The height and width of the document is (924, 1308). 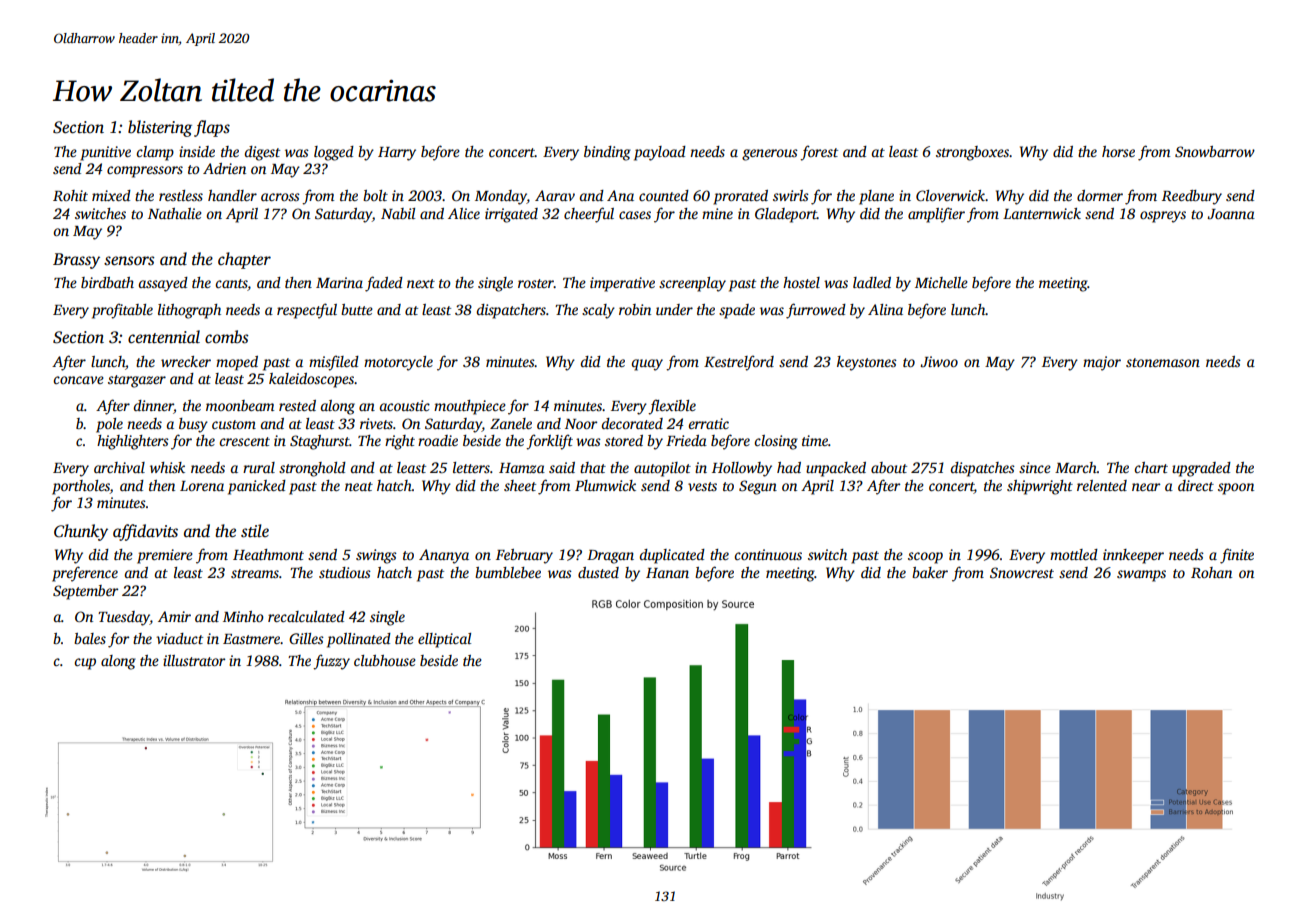 I want to click on amplifier, so click(x=936, y=215).
